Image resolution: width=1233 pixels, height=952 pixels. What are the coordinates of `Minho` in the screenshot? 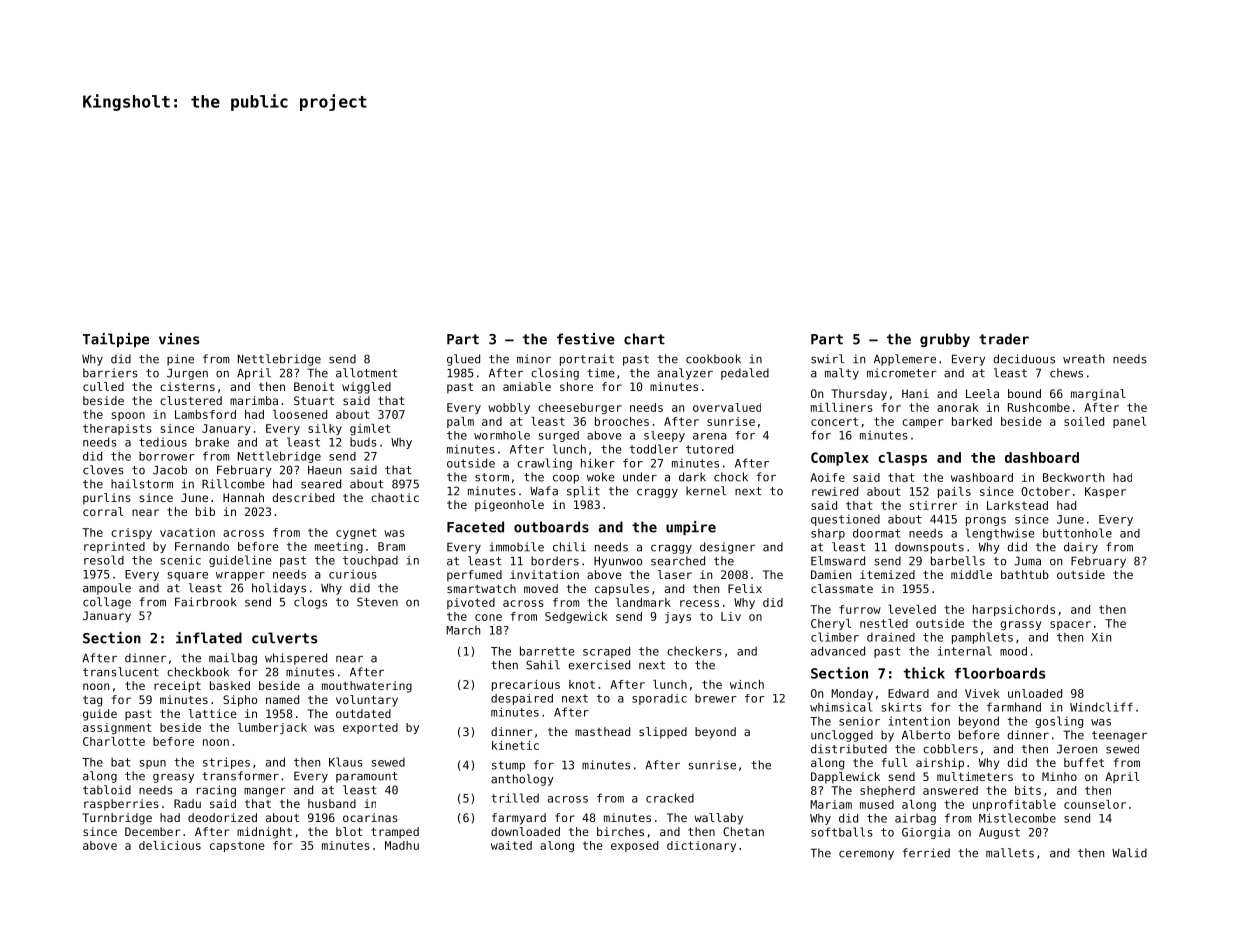 It's located at (1059, 776).
